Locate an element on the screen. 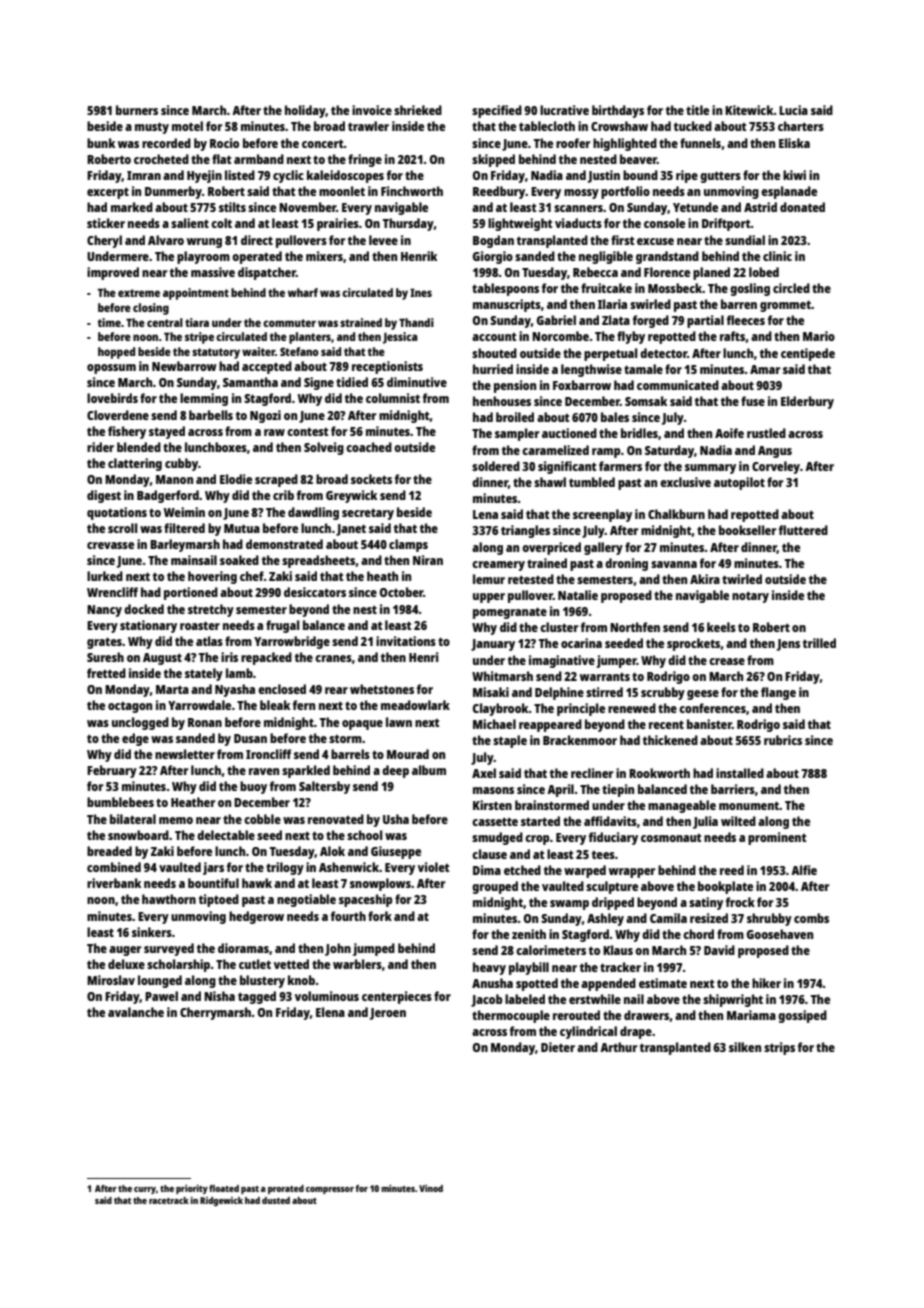  Angus is located at coordinates (775, 452).
